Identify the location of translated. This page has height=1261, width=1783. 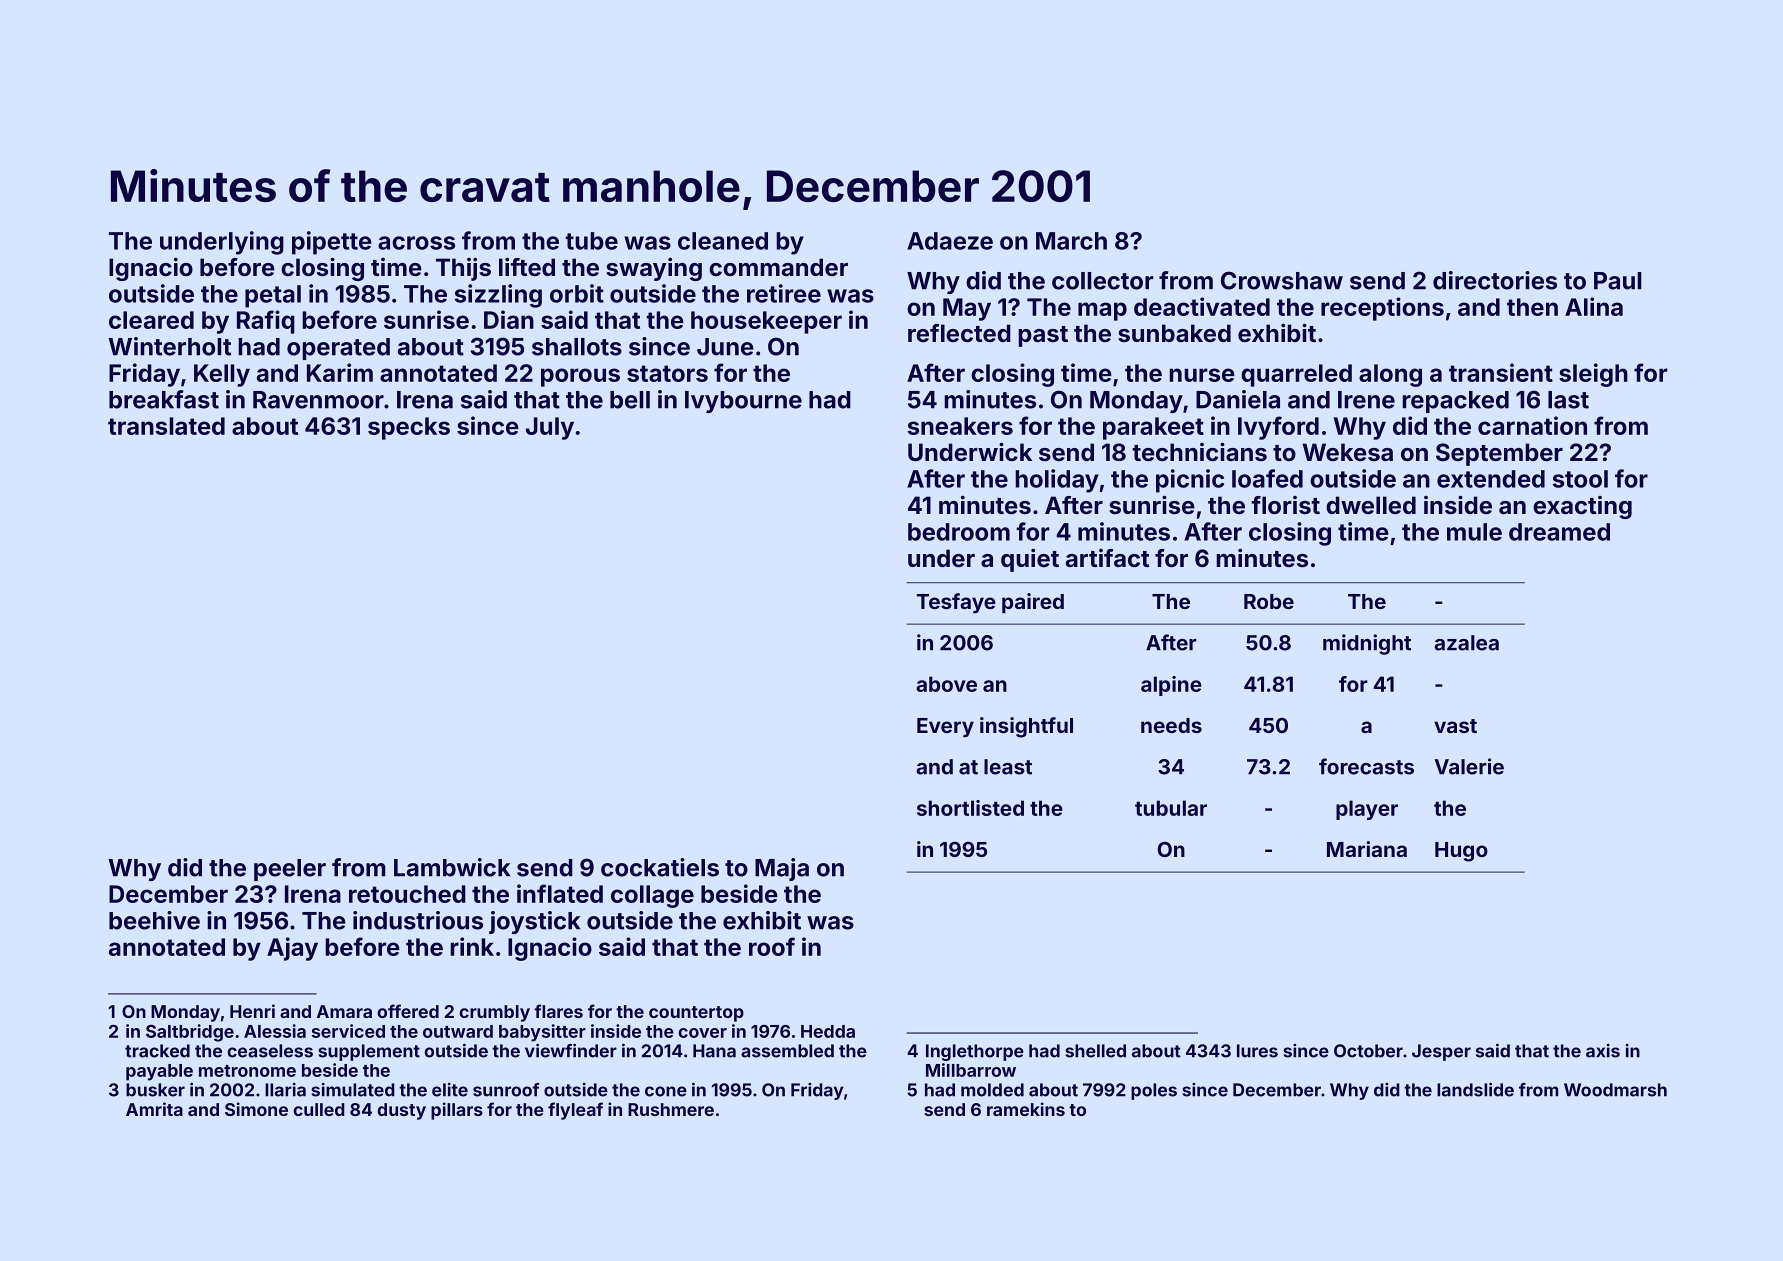
(166, 426).
